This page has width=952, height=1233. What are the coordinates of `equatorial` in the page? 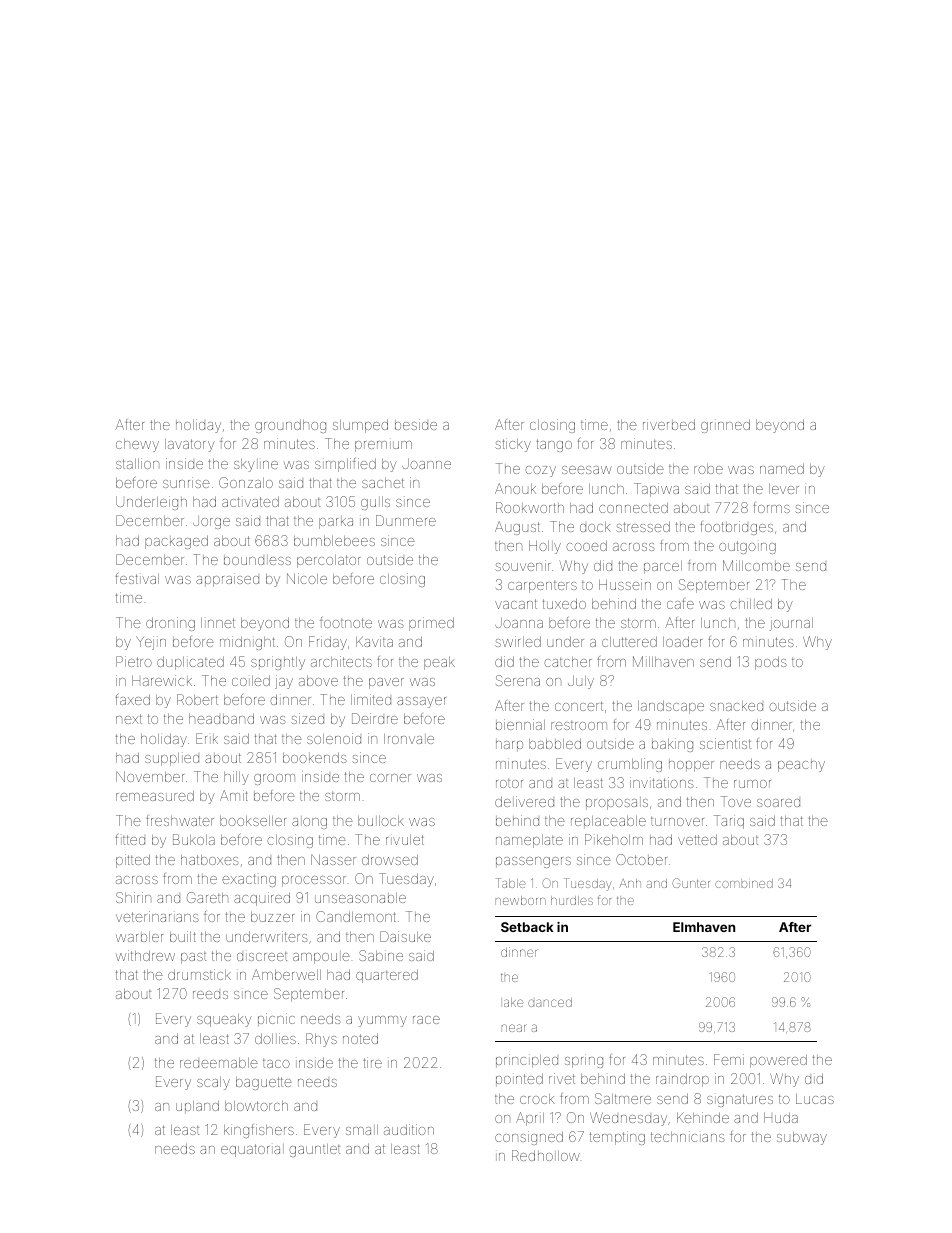 It's located at (252, 1150).
